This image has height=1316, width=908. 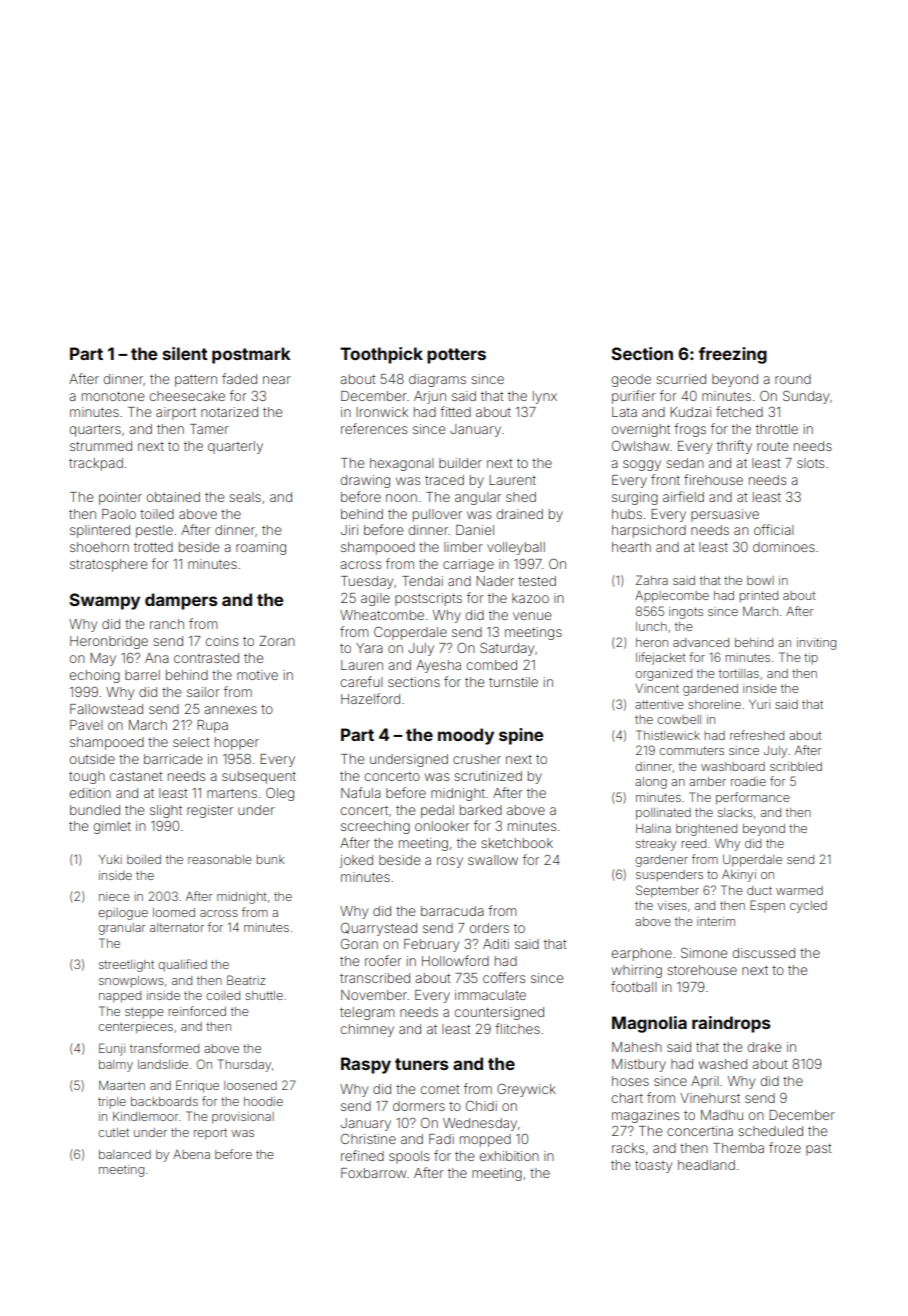 What do you see at coordinates (799, 890) in the image?
I see `warmed` at bounding box center [799, 890].
